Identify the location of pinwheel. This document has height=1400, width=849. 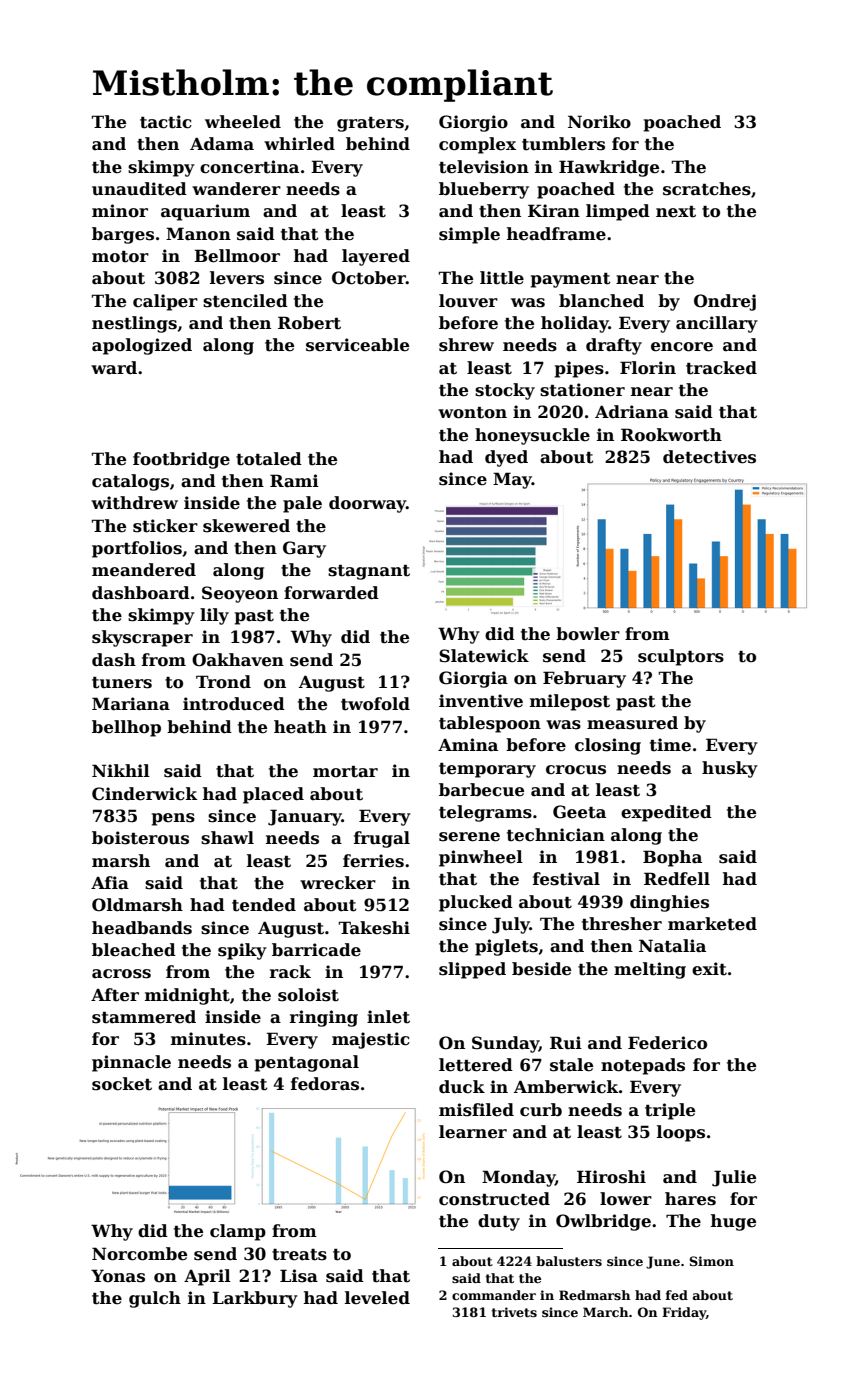
(481, 858).
